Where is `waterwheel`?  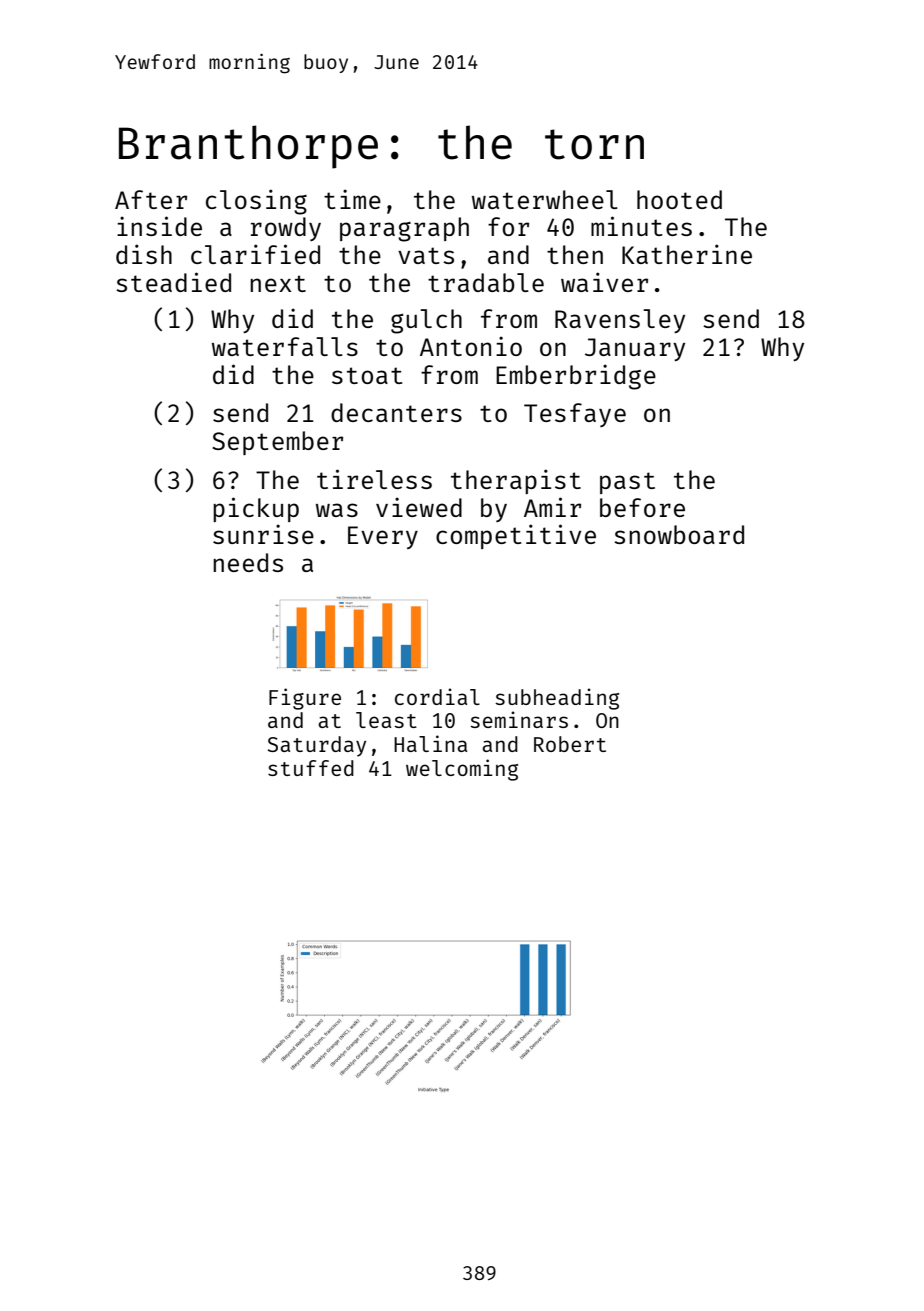
waterwheel is located at coordinates (545, 199).
